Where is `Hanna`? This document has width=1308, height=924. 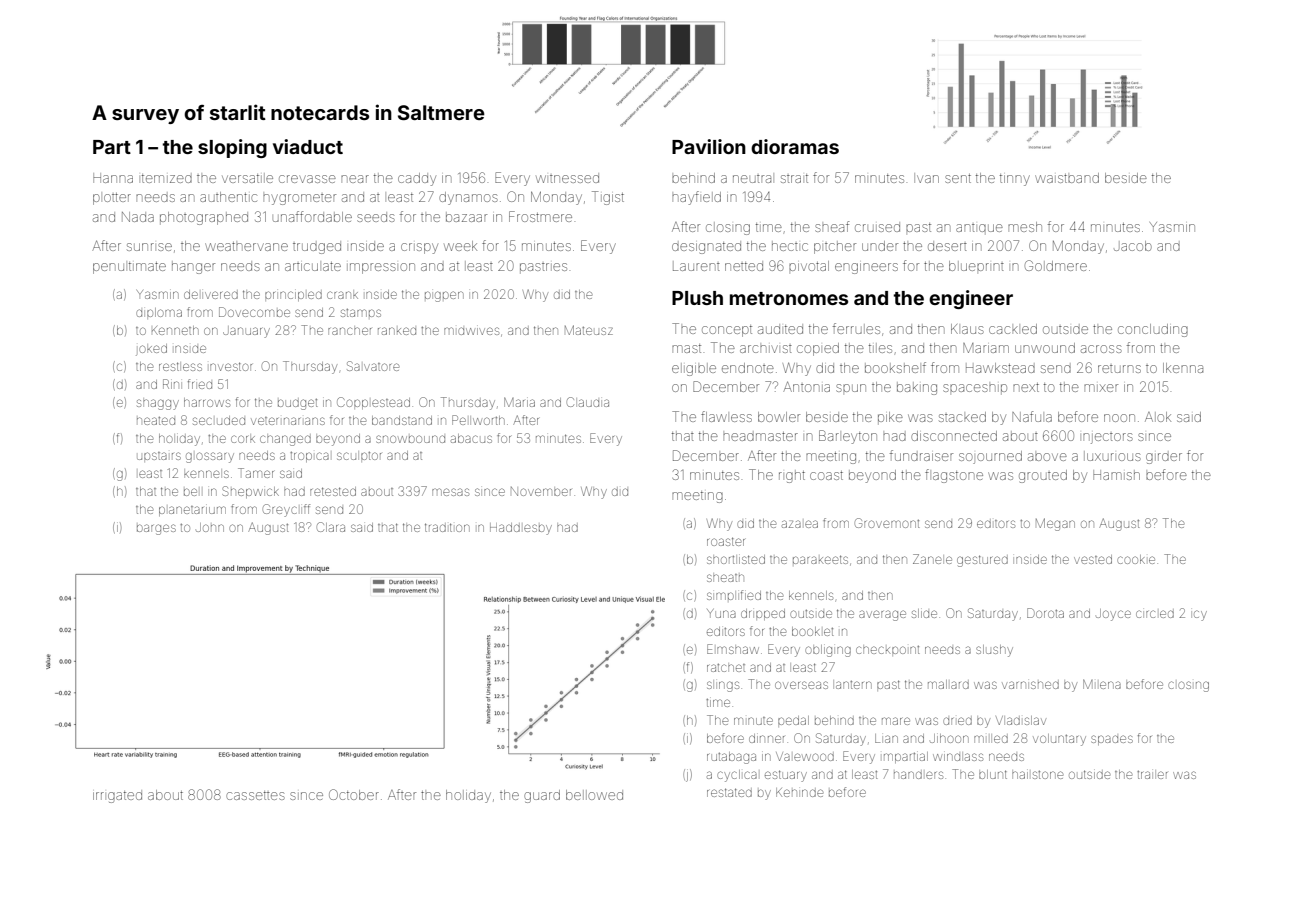
Hanna is located at coordinates (113, 178).
